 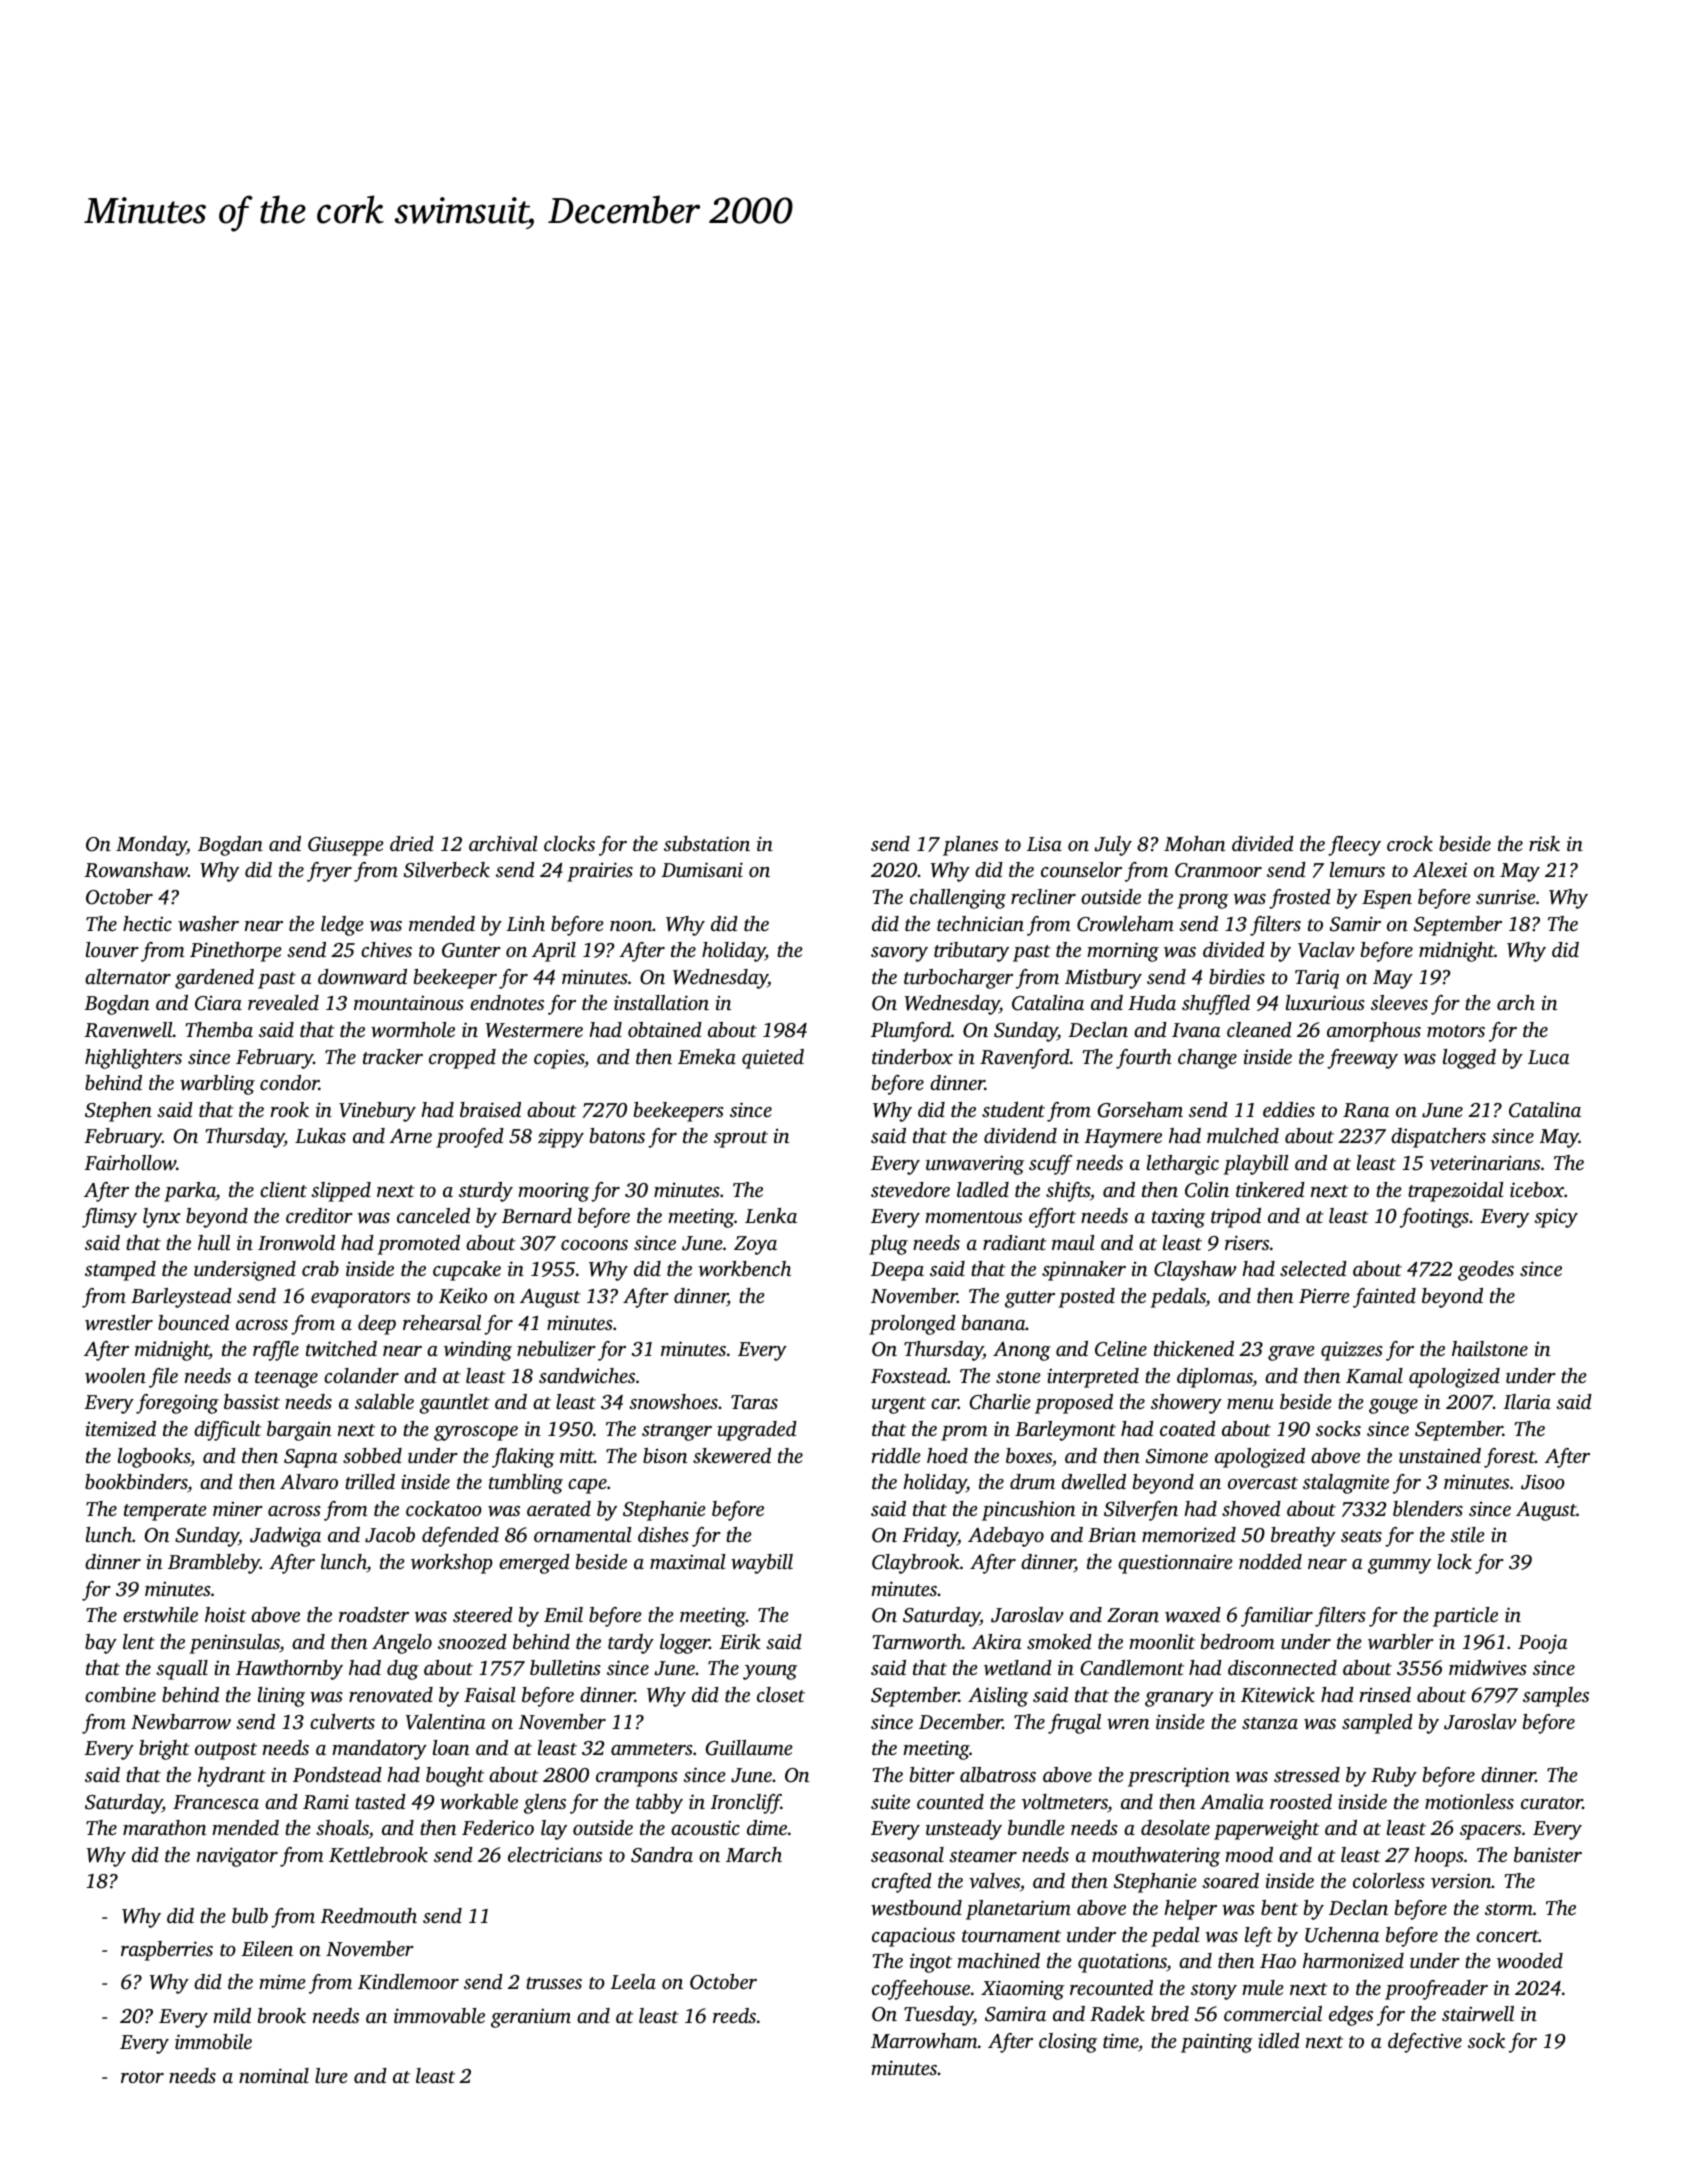 I want to click on dried, so click(x=412, y=843).
